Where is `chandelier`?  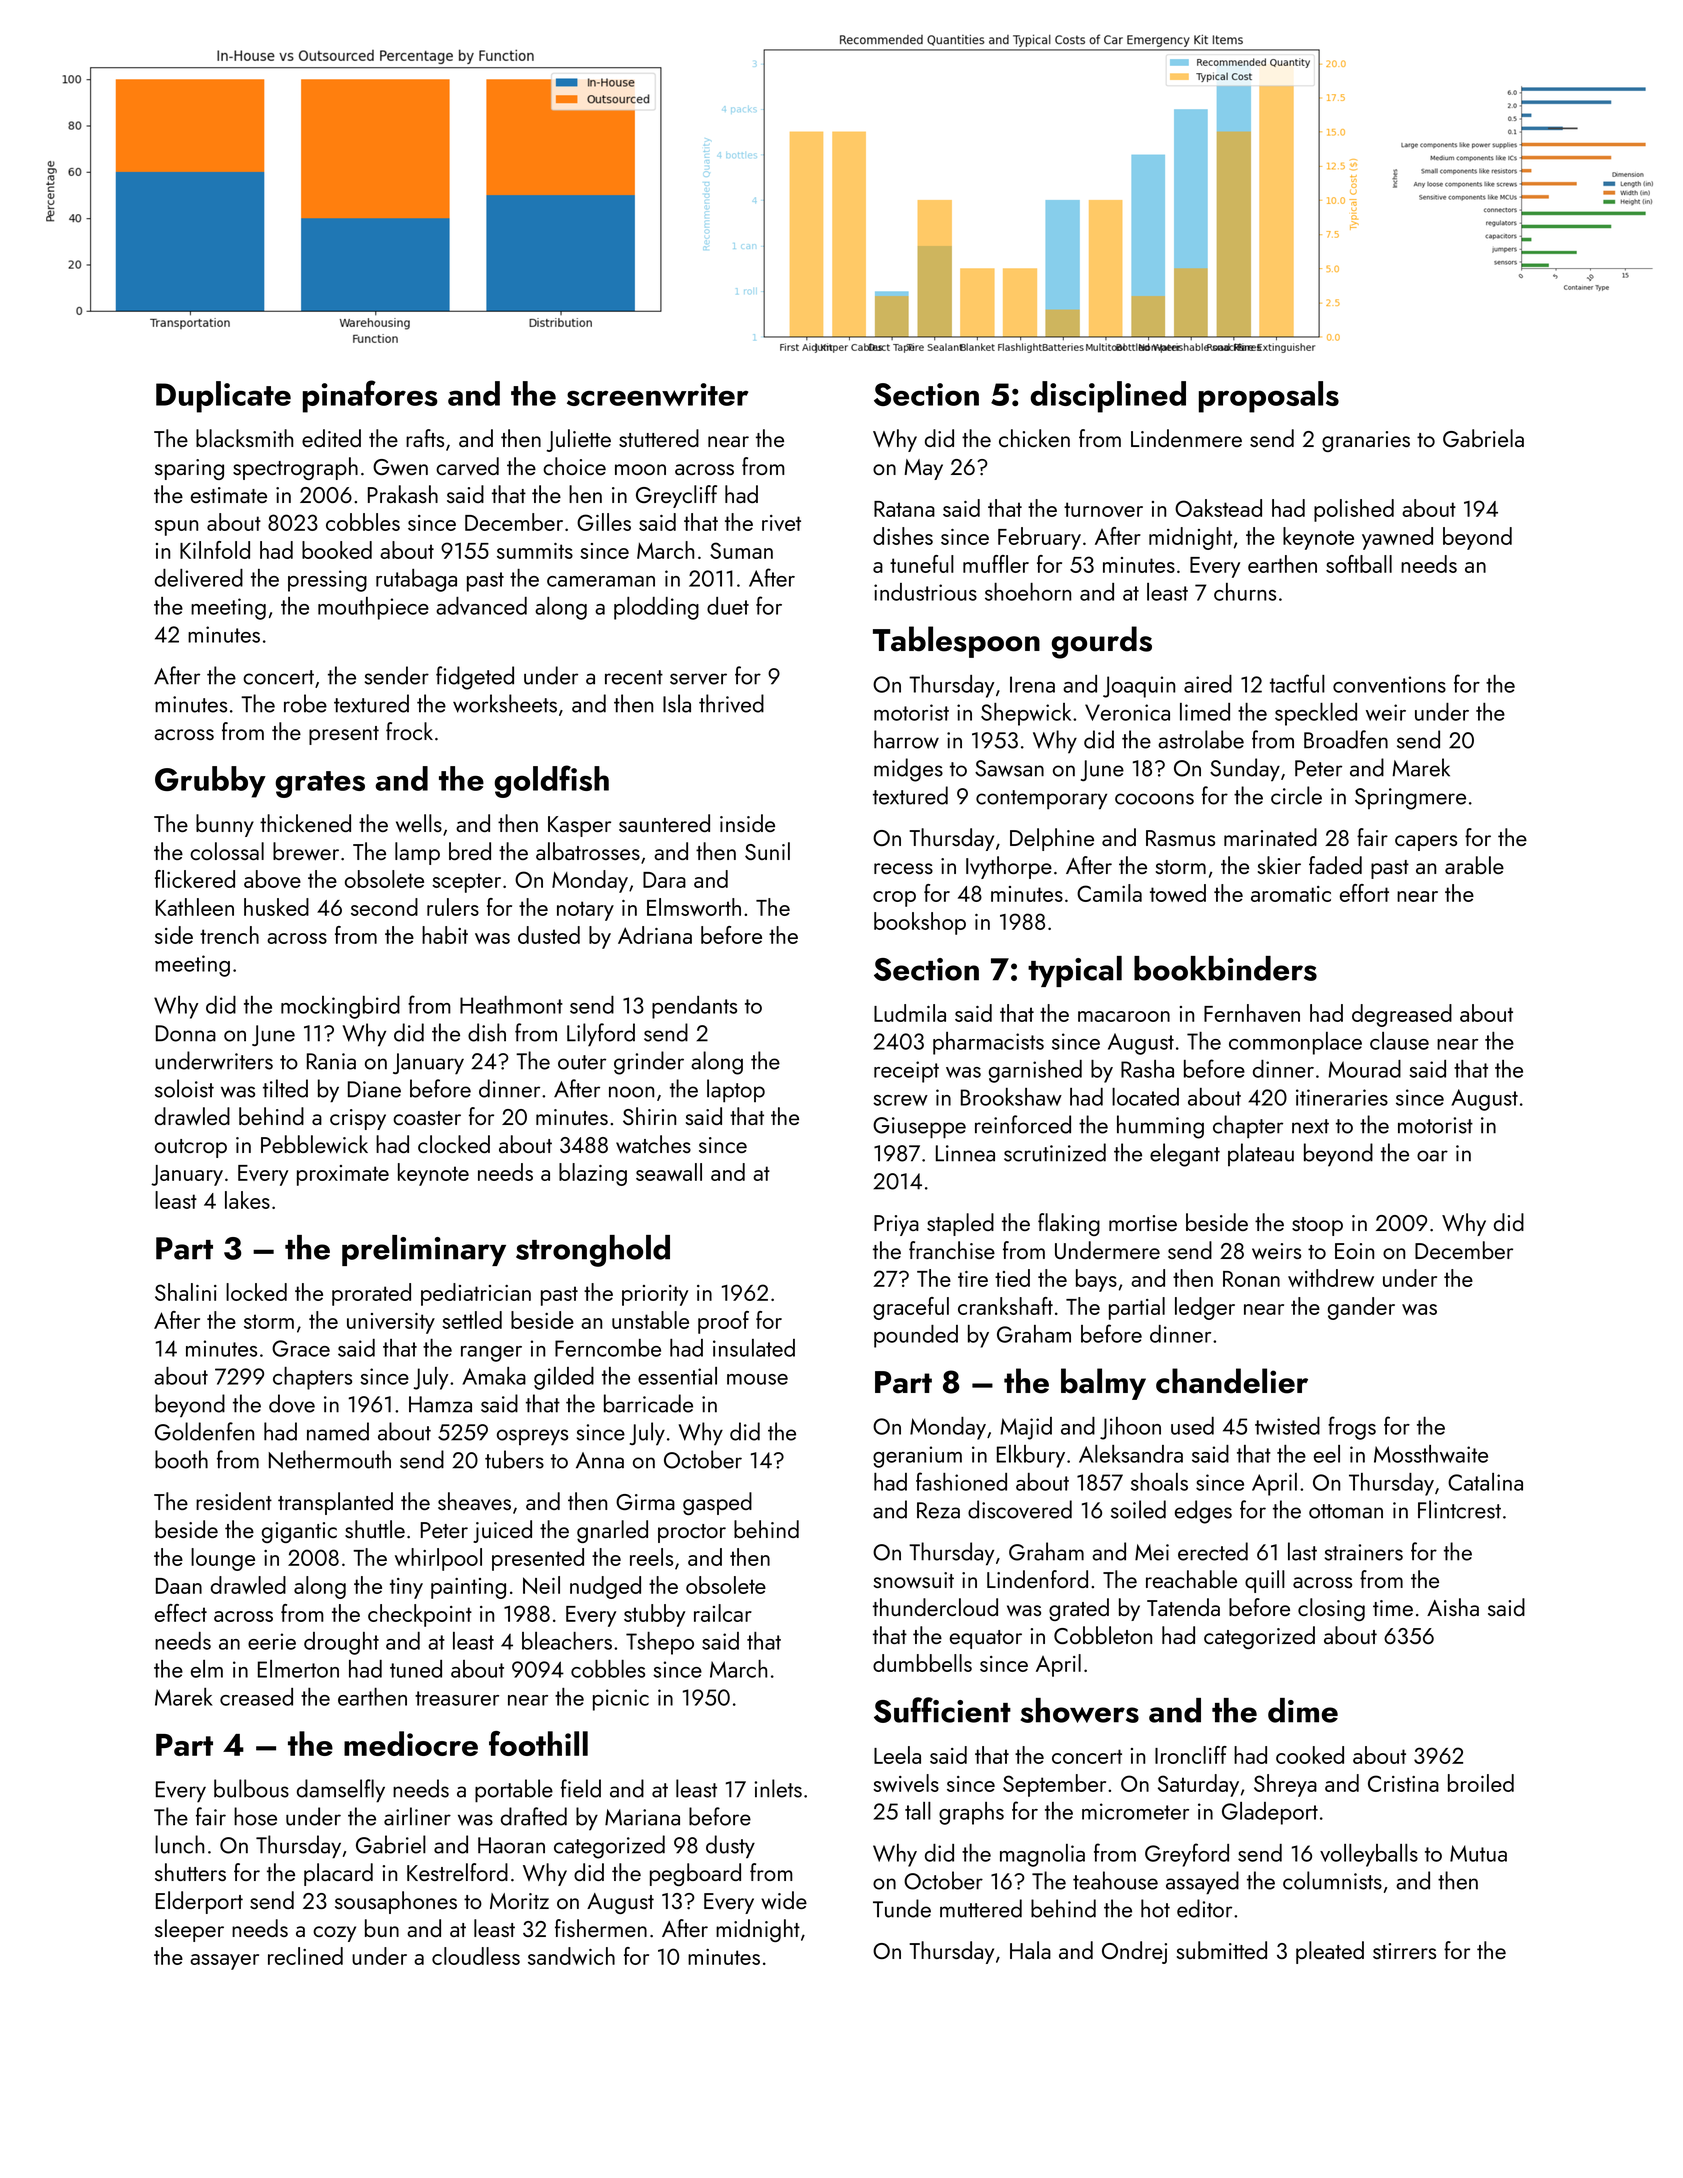
chandelier is located at coordinates (1232, 1381).
